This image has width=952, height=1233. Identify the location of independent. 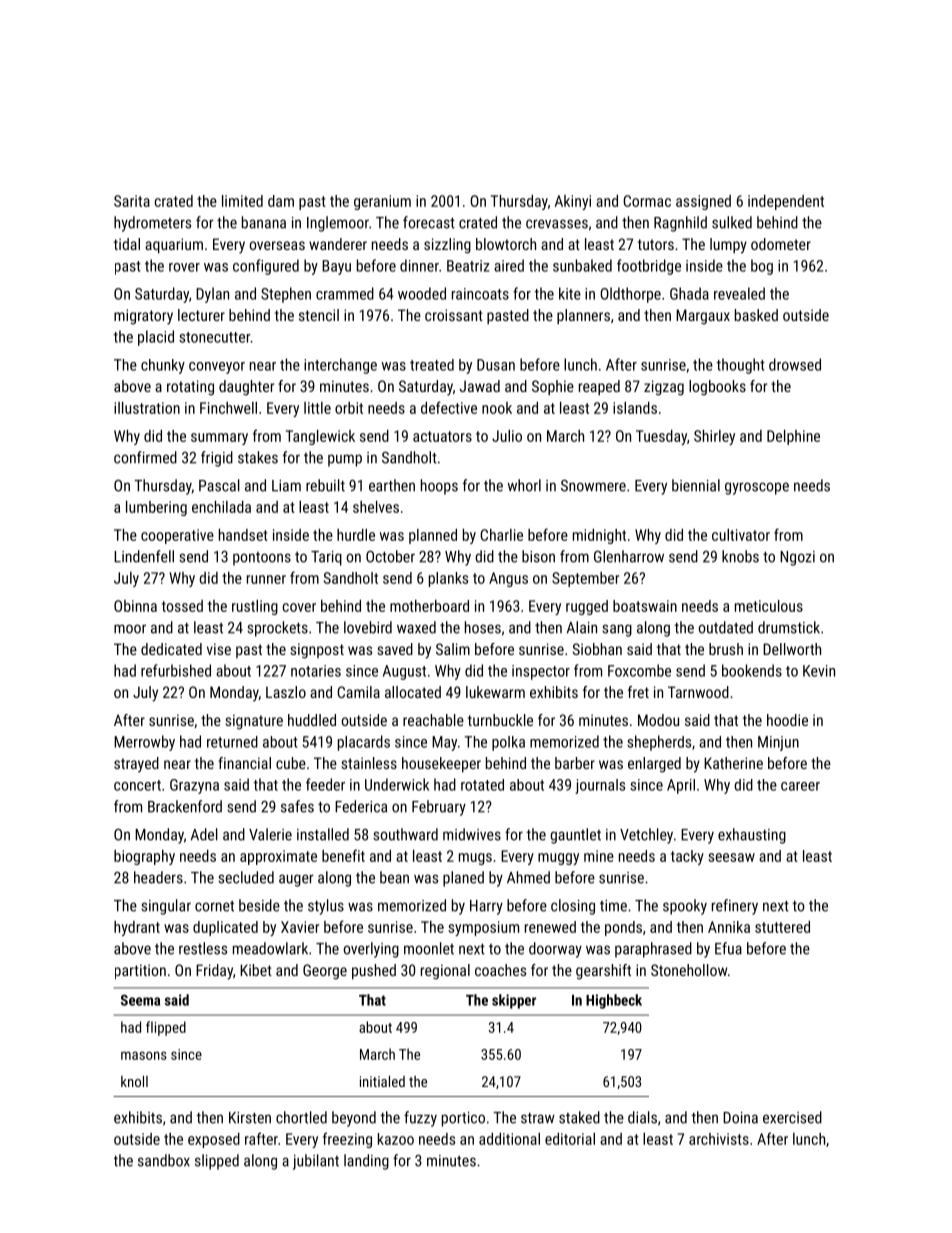
(786, 202).
